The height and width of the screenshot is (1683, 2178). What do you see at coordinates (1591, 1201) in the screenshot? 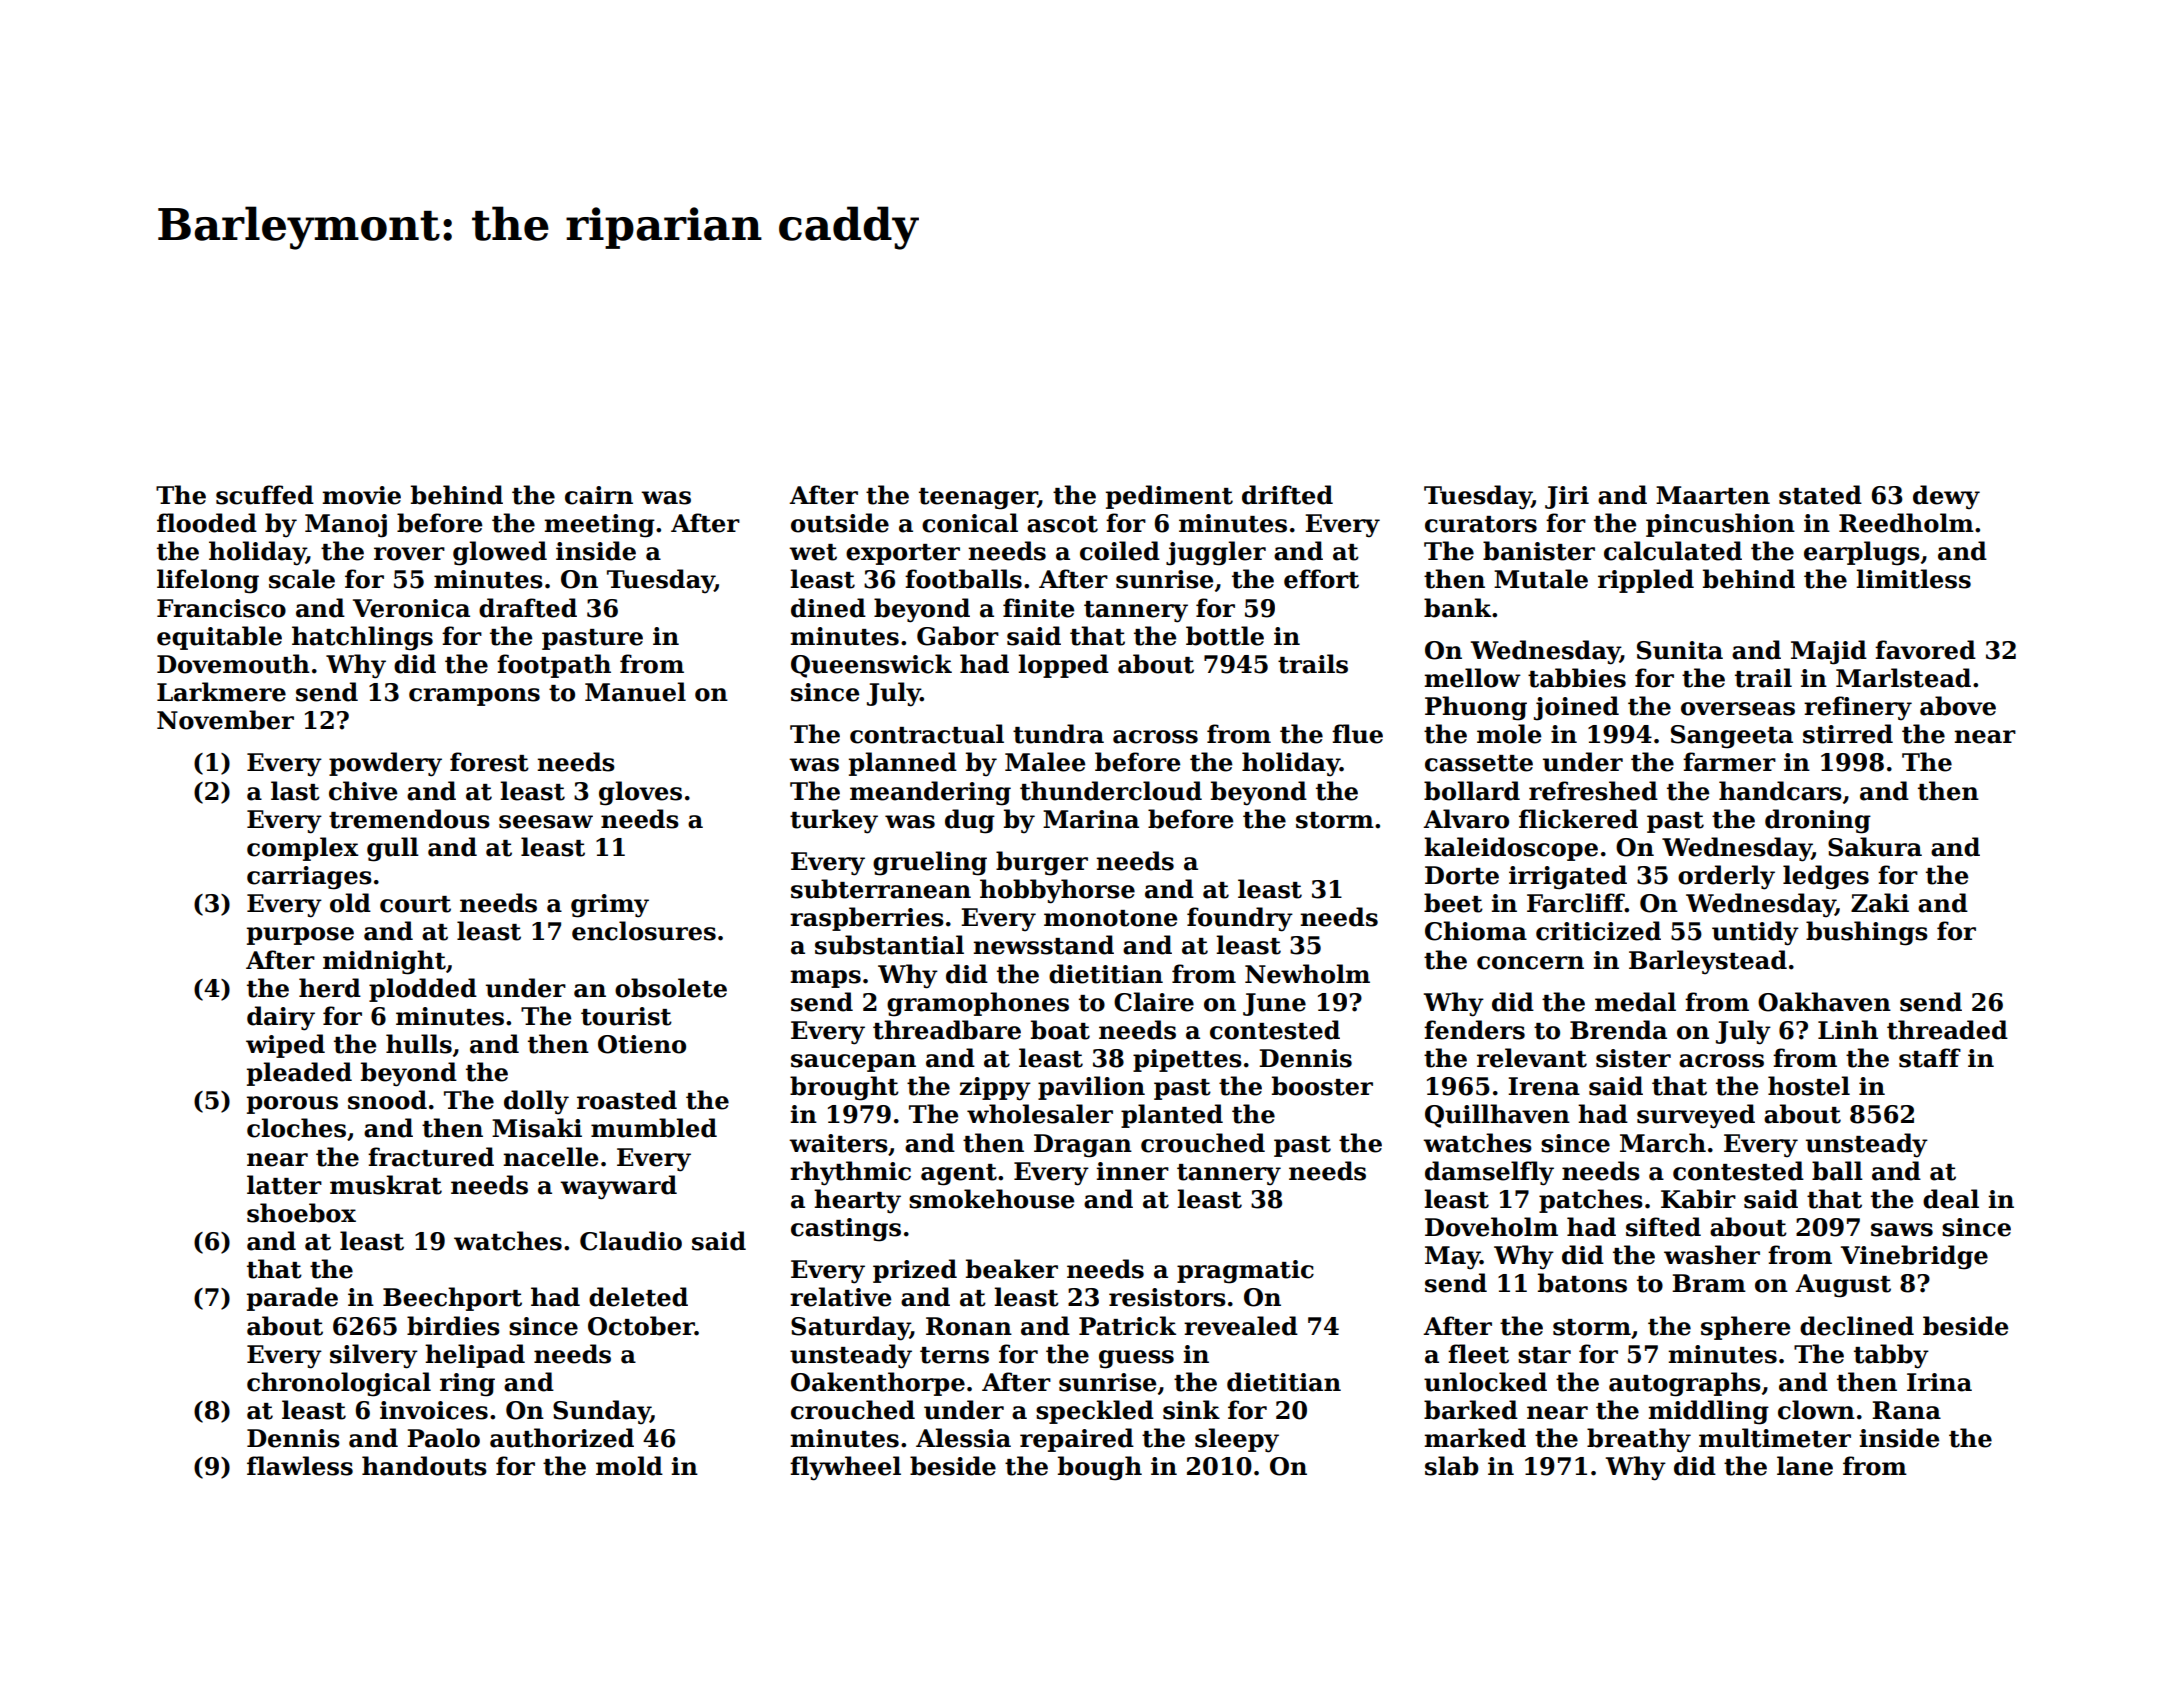
I see `patches` at bounding box center [1591, 1201].
